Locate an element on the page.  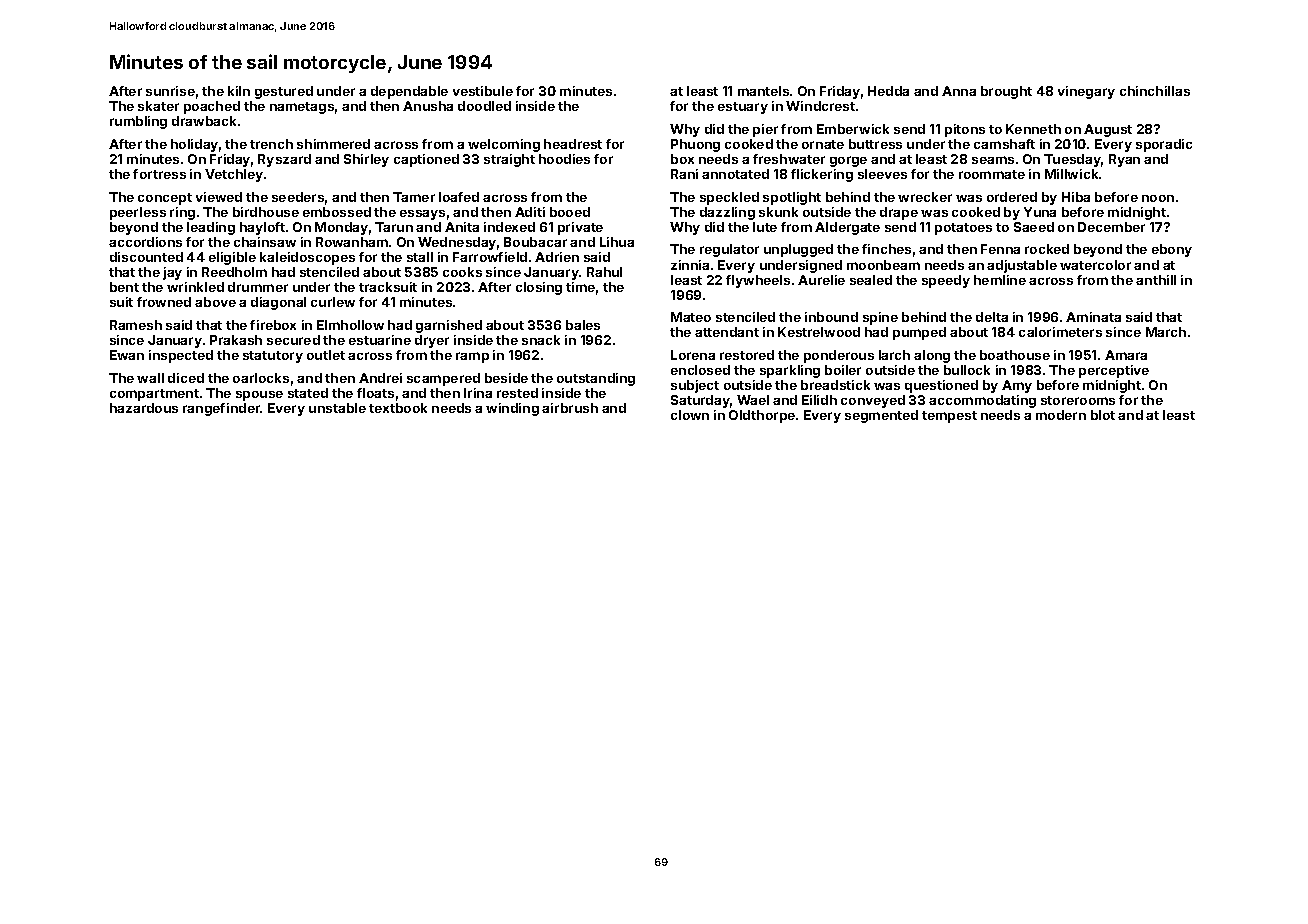
drummer is located at coordinates (258, 287).
